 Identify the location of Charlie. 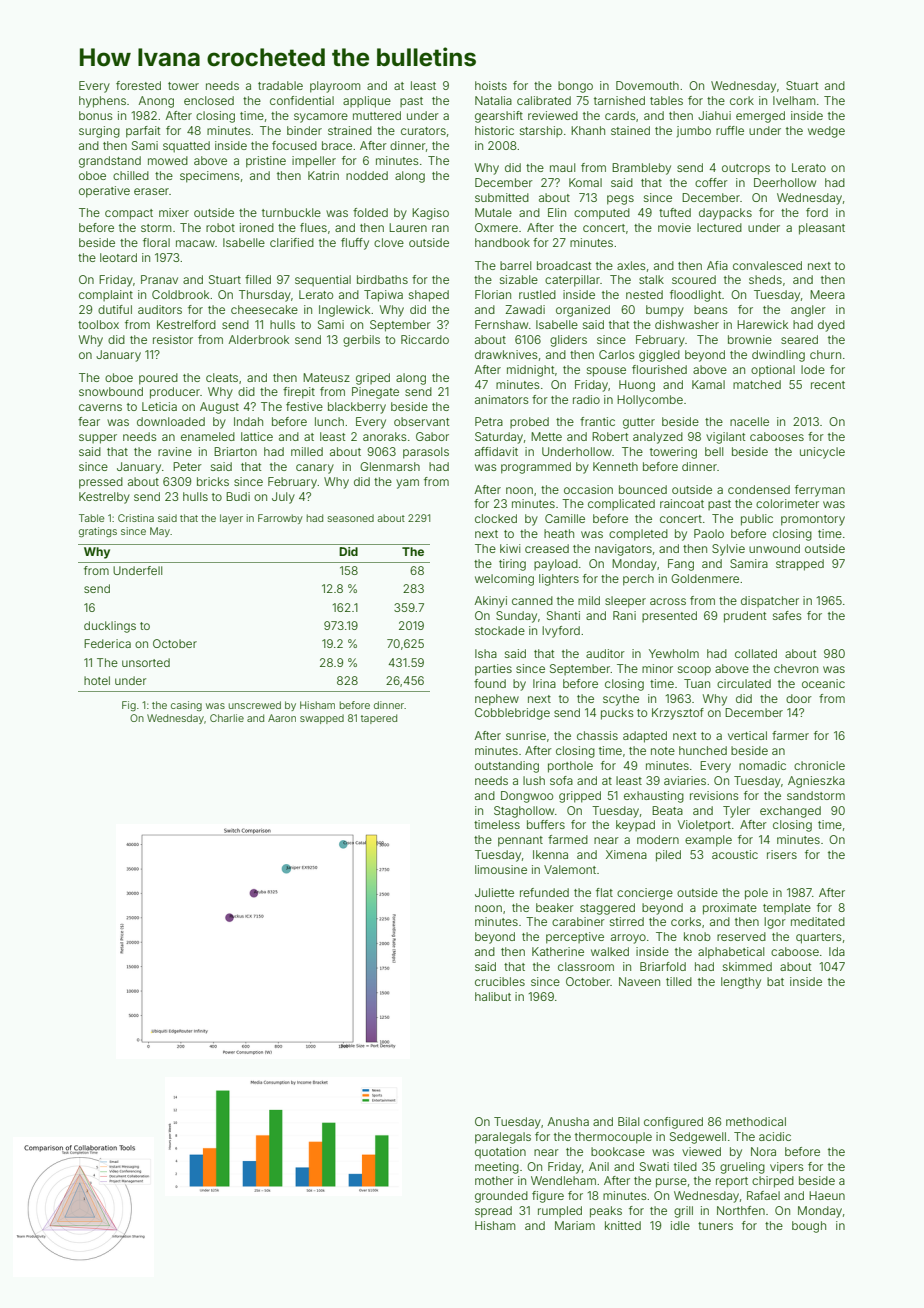
(227, 718).
